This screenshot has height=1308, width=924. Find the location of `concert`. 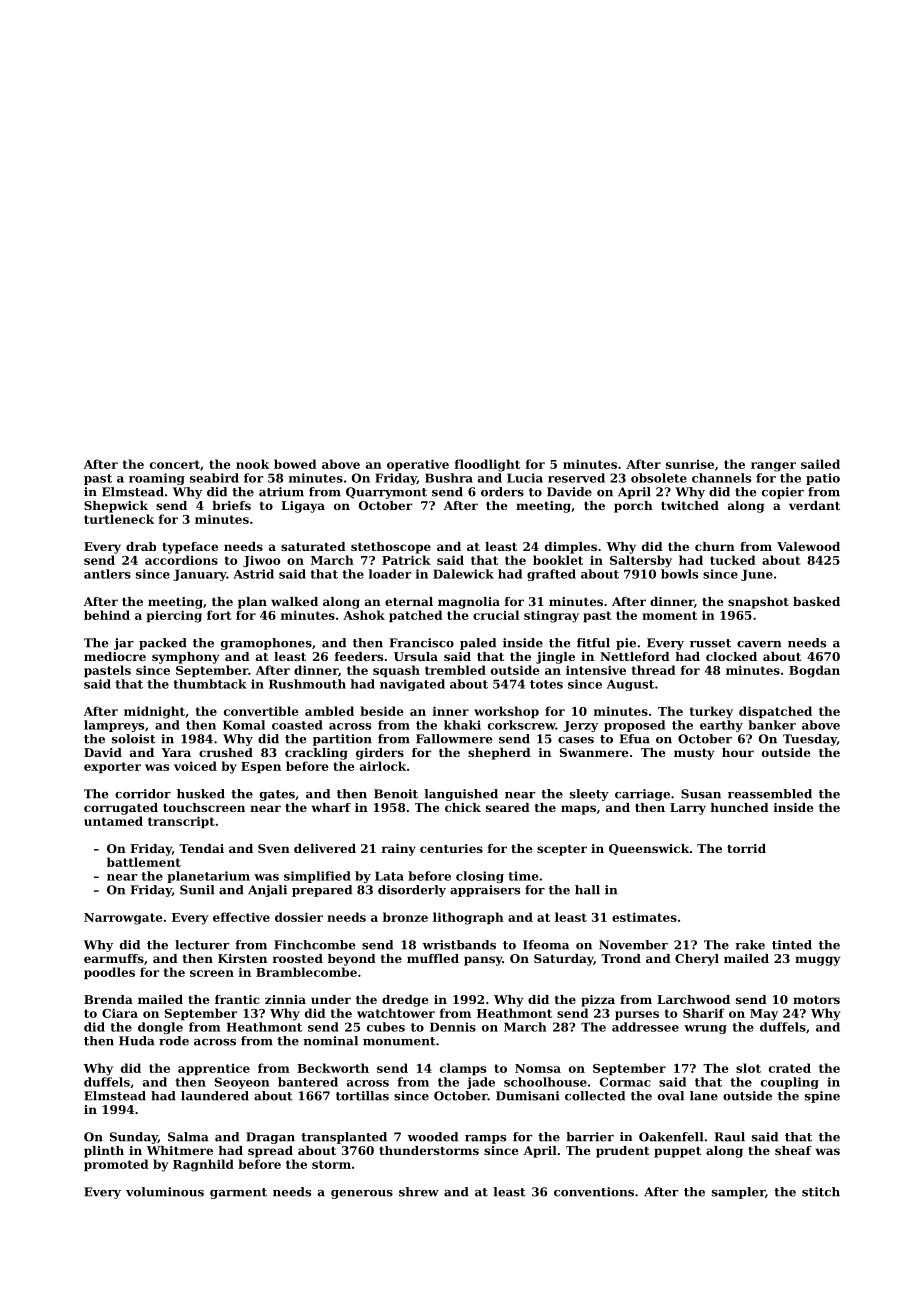

concert is located at coordinates (175, 464).
